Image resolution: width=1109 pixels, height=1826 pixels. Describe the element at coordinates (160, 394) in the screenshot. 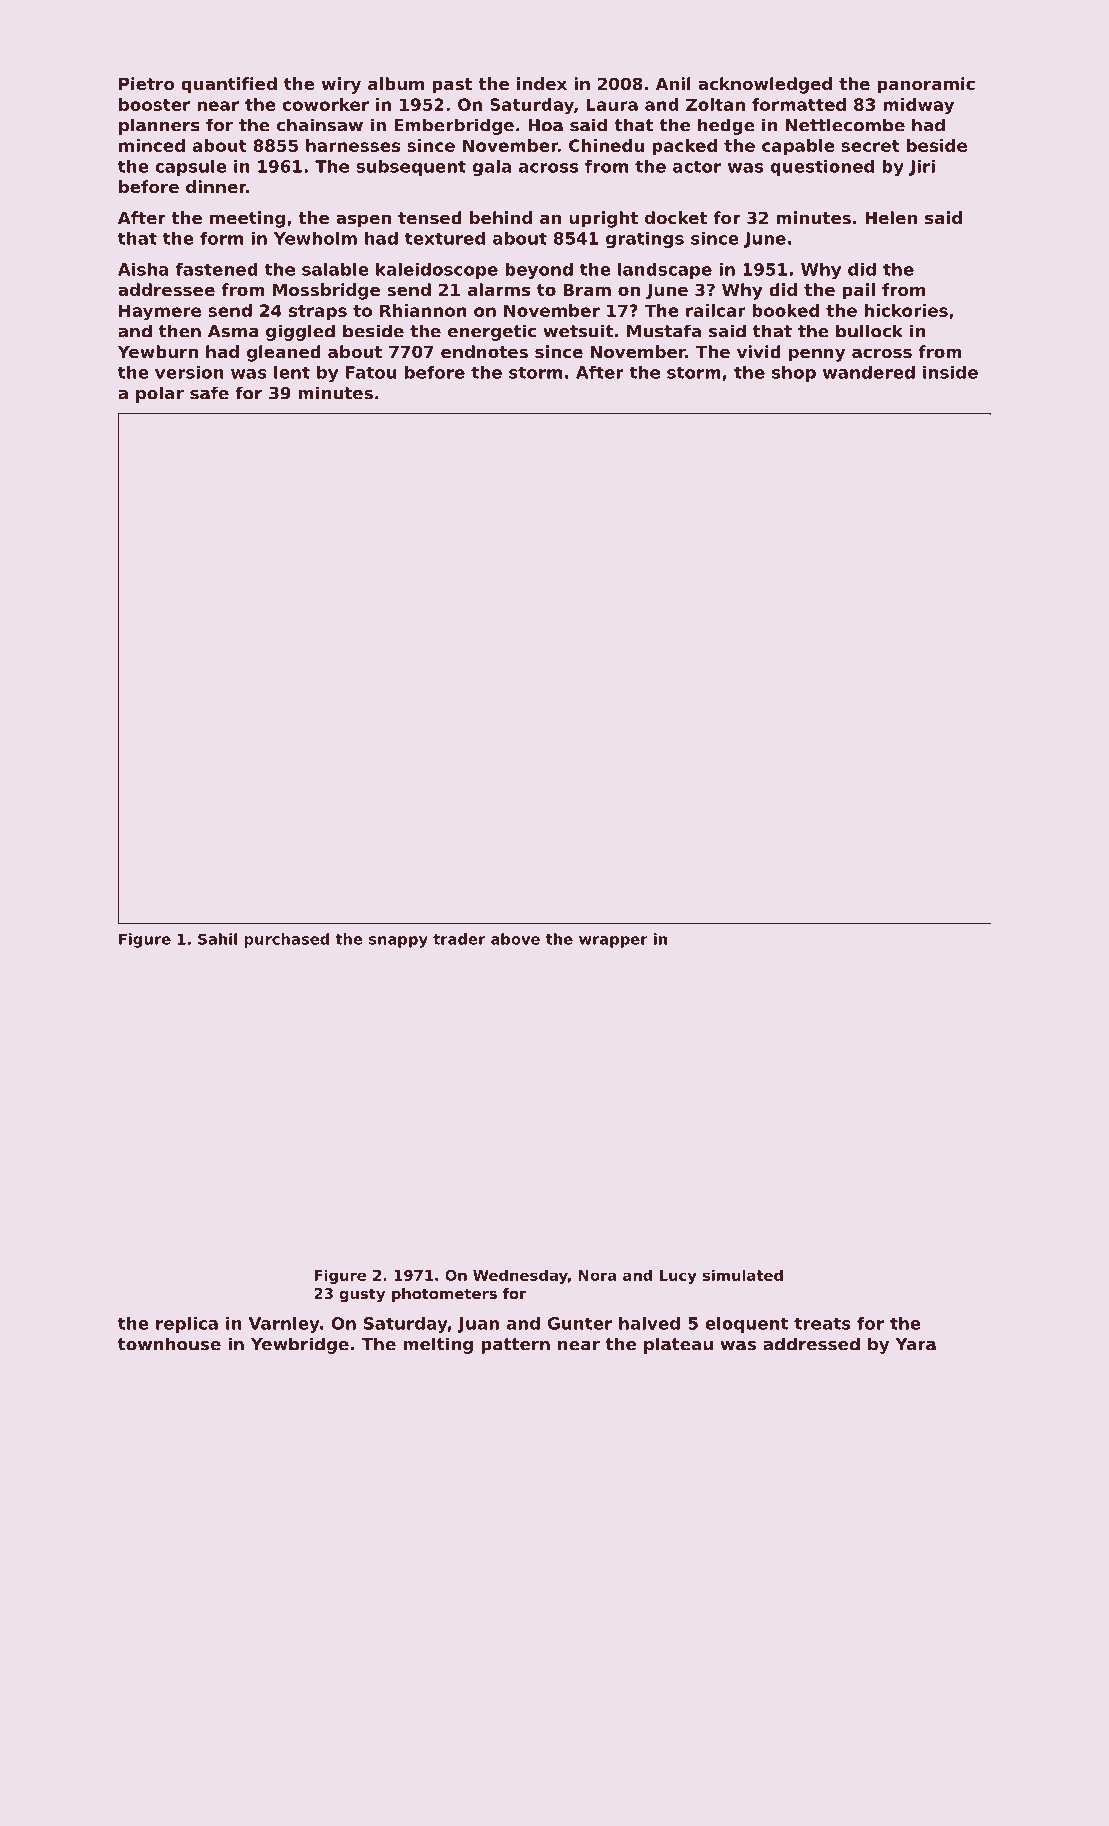

I see `polar` at that location.
